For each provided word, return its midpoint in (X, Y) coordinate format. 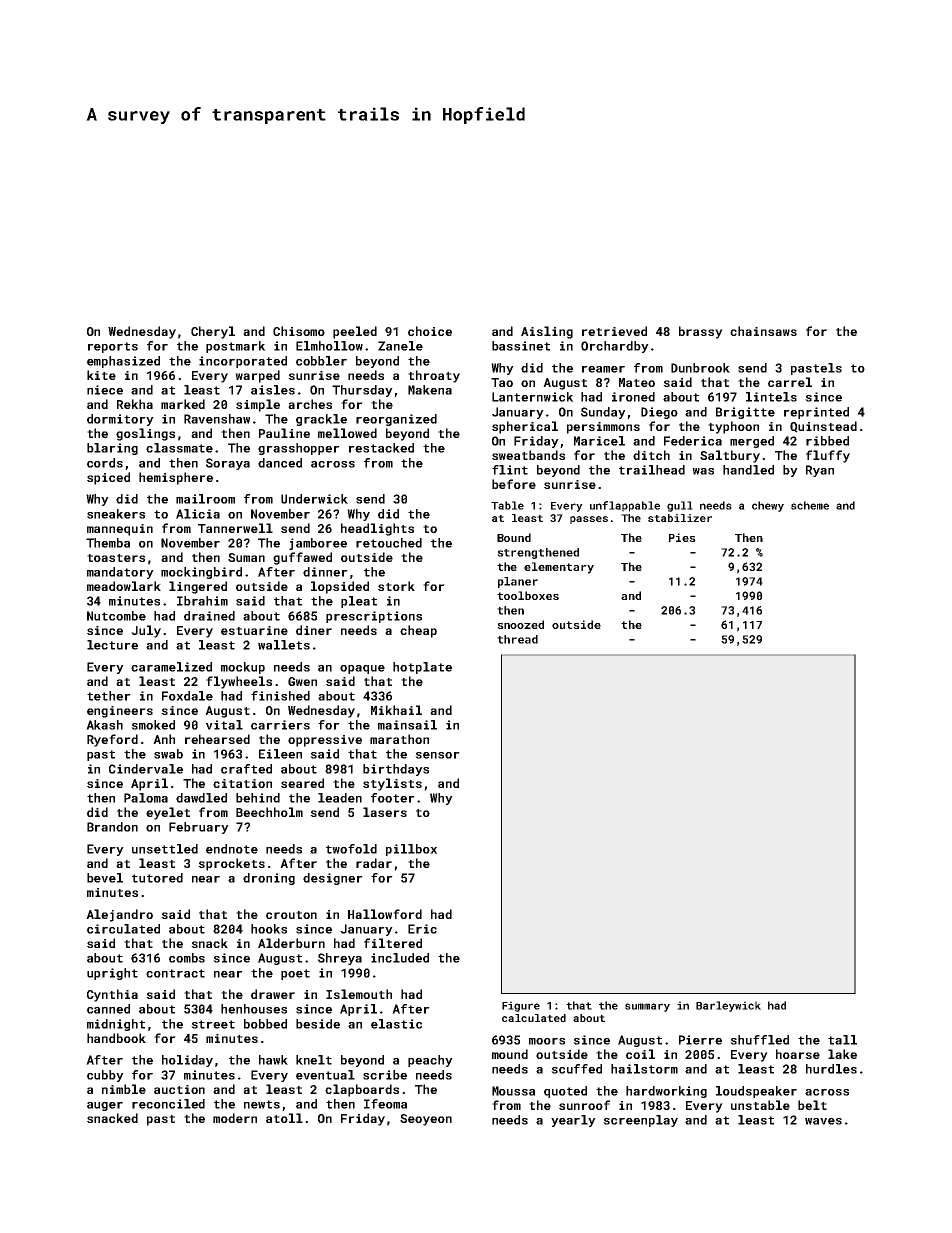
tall (842, 1040)
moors (547, 1041)
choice (430, 331)
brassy (701, 332)
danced (280, 463)
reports (113, 347)
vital (224, 725)
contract (175, 973)
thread (517, 639)
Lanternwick (533, 397)
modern (235, 1118)
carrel (790, 382)
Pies (682, 537)
